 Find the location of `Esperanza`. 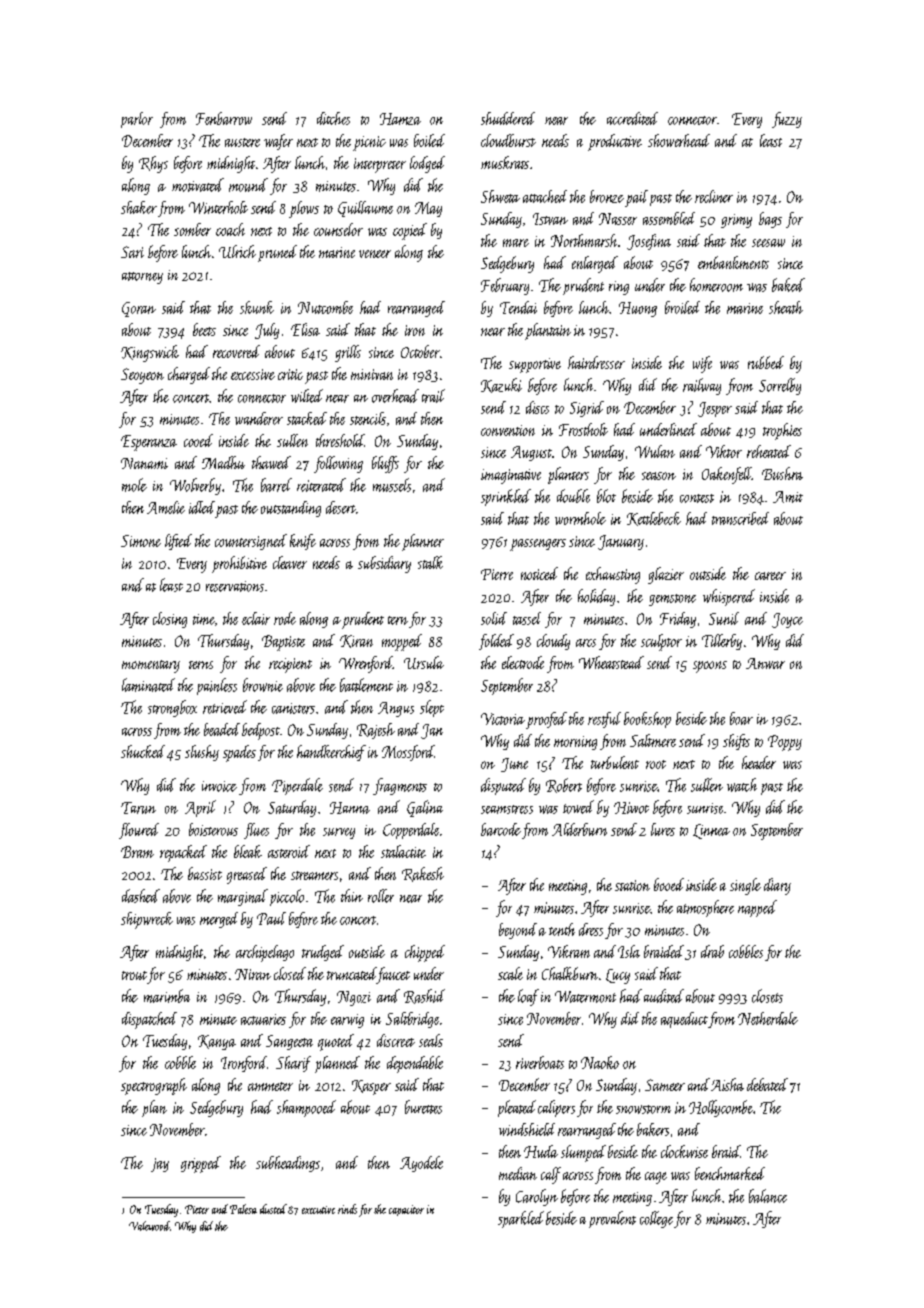

Esperanza is located at coordinates (149, 443).
